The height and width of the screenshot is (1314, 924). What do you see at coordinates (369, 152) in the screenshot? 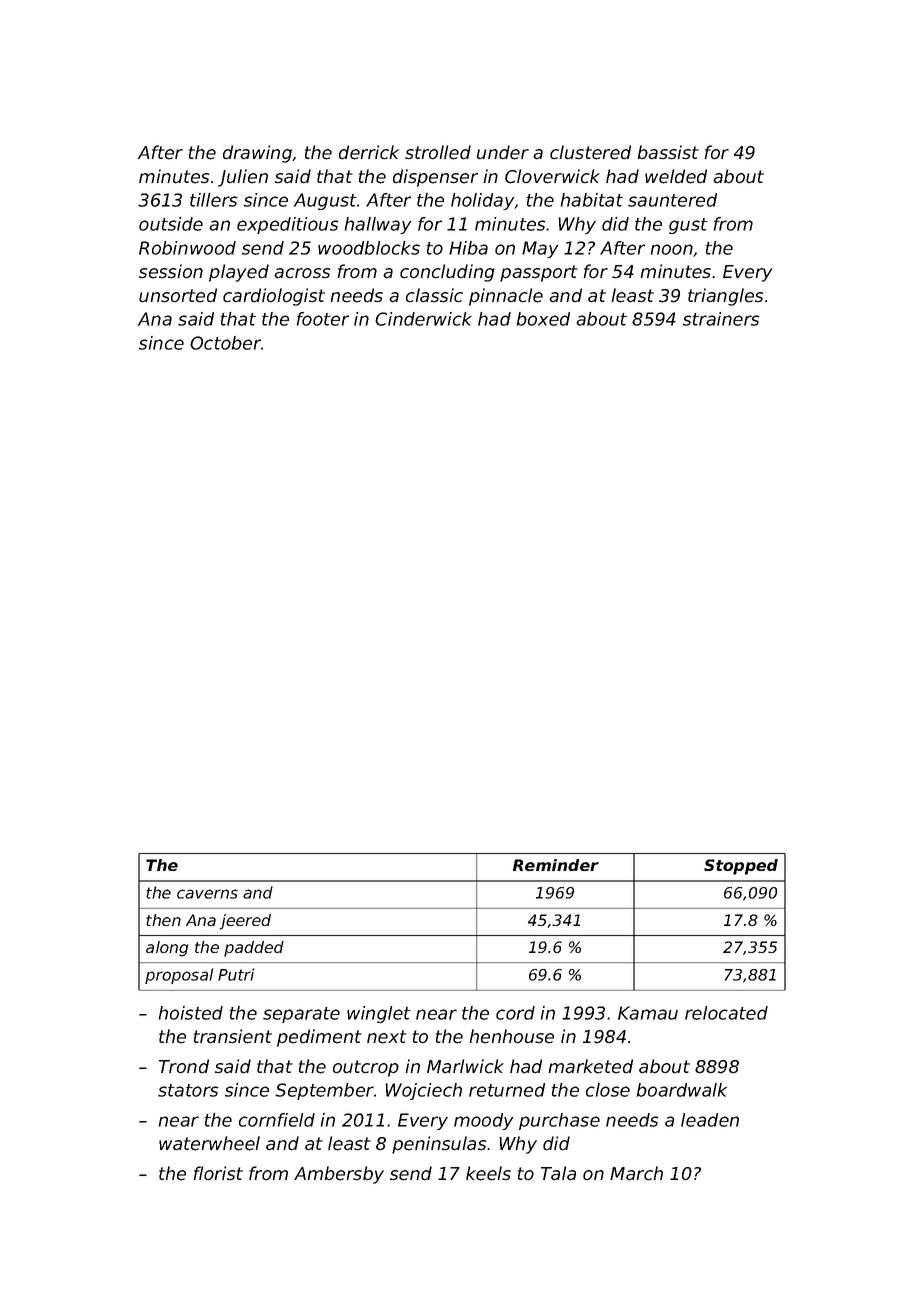
I see `derrick` at bounding box center [369, 152].
